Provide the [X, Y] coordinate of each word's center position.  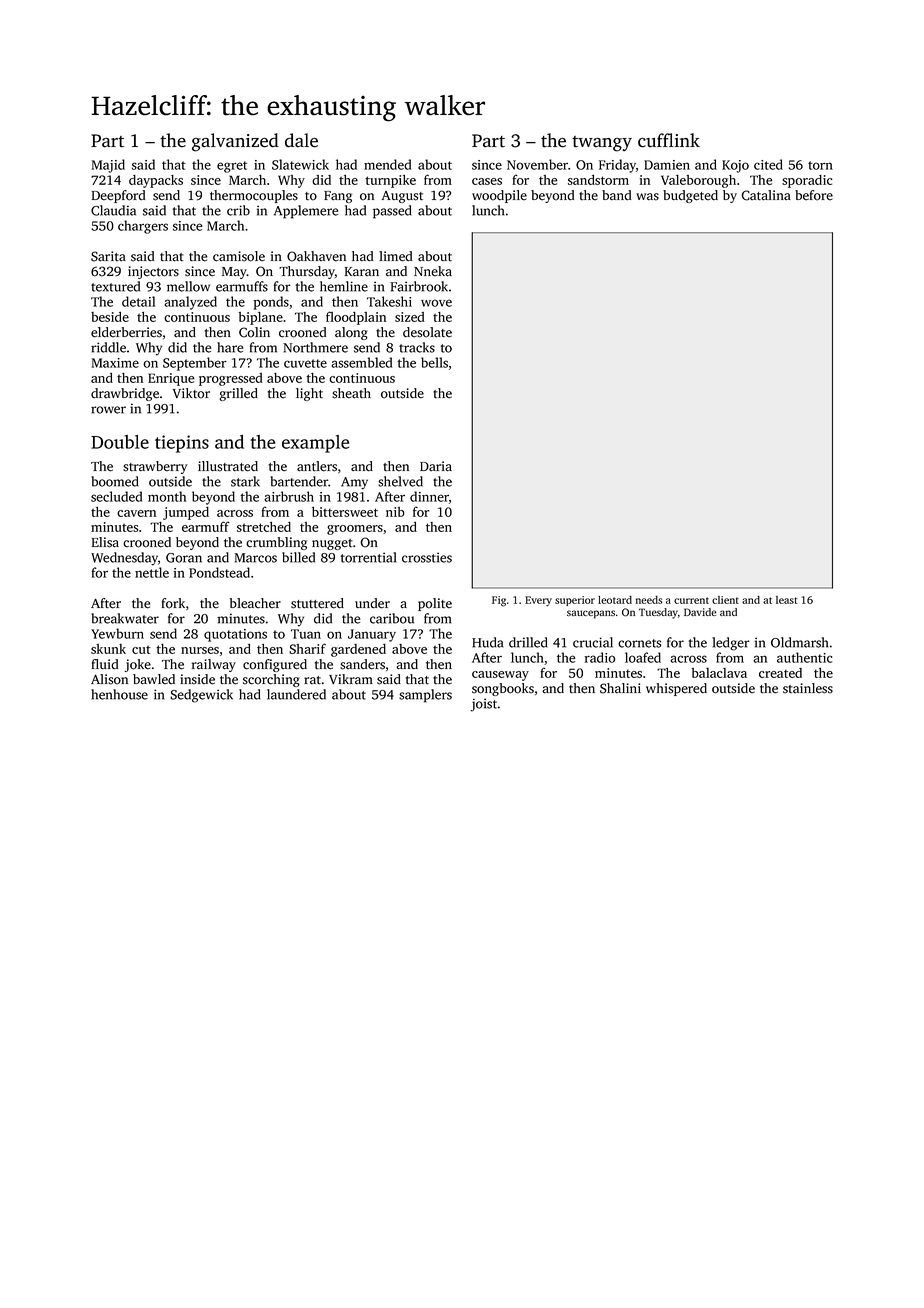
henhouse [119, 694]
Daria [436, 466]
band [616, 195]
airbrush [289, 496]
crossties [427, 557]
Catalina [766, 195]
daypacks [156, 181]
